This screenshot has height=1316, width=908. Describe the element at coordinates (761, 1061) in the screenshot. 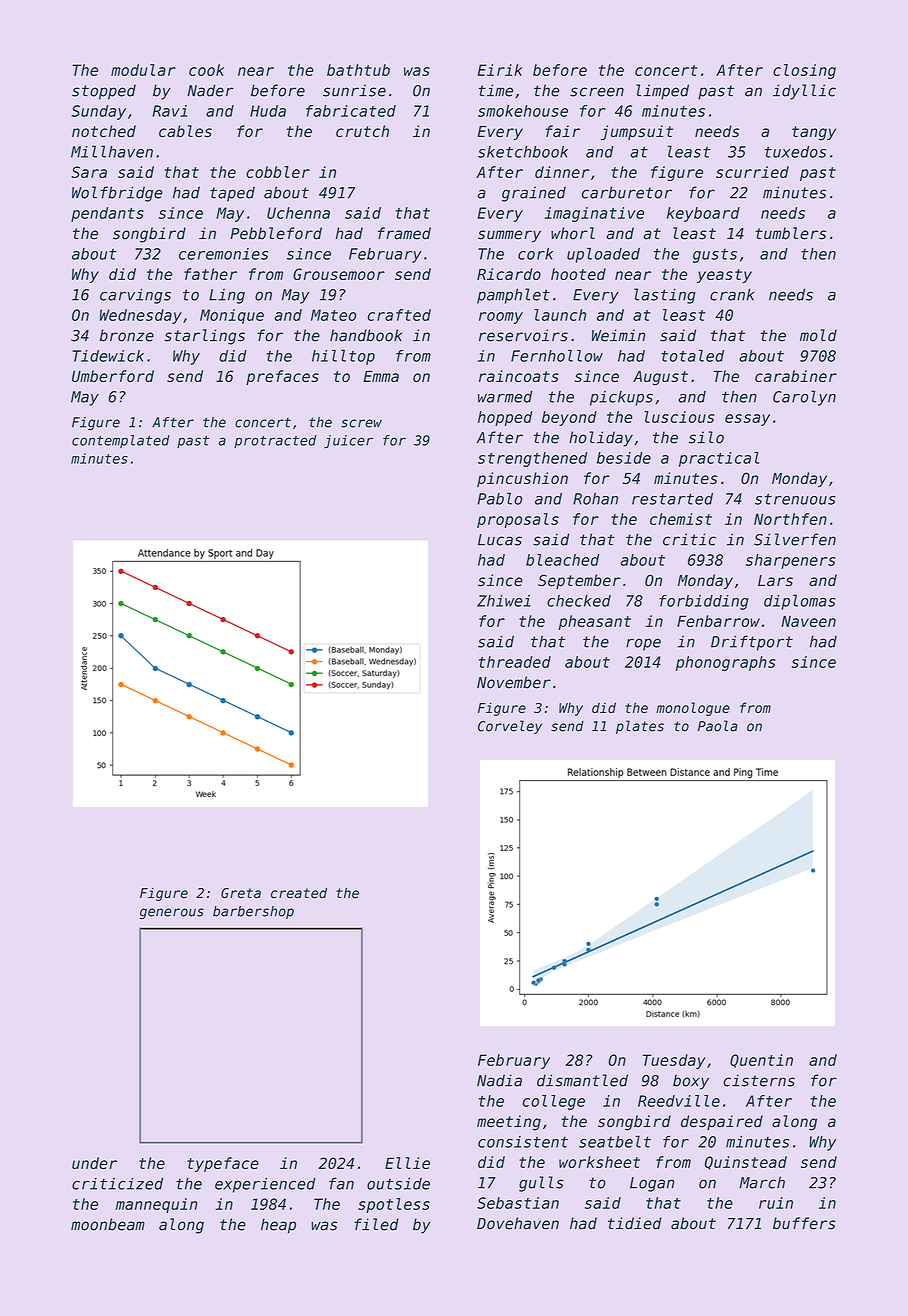

I see `Quentin` at that location.
